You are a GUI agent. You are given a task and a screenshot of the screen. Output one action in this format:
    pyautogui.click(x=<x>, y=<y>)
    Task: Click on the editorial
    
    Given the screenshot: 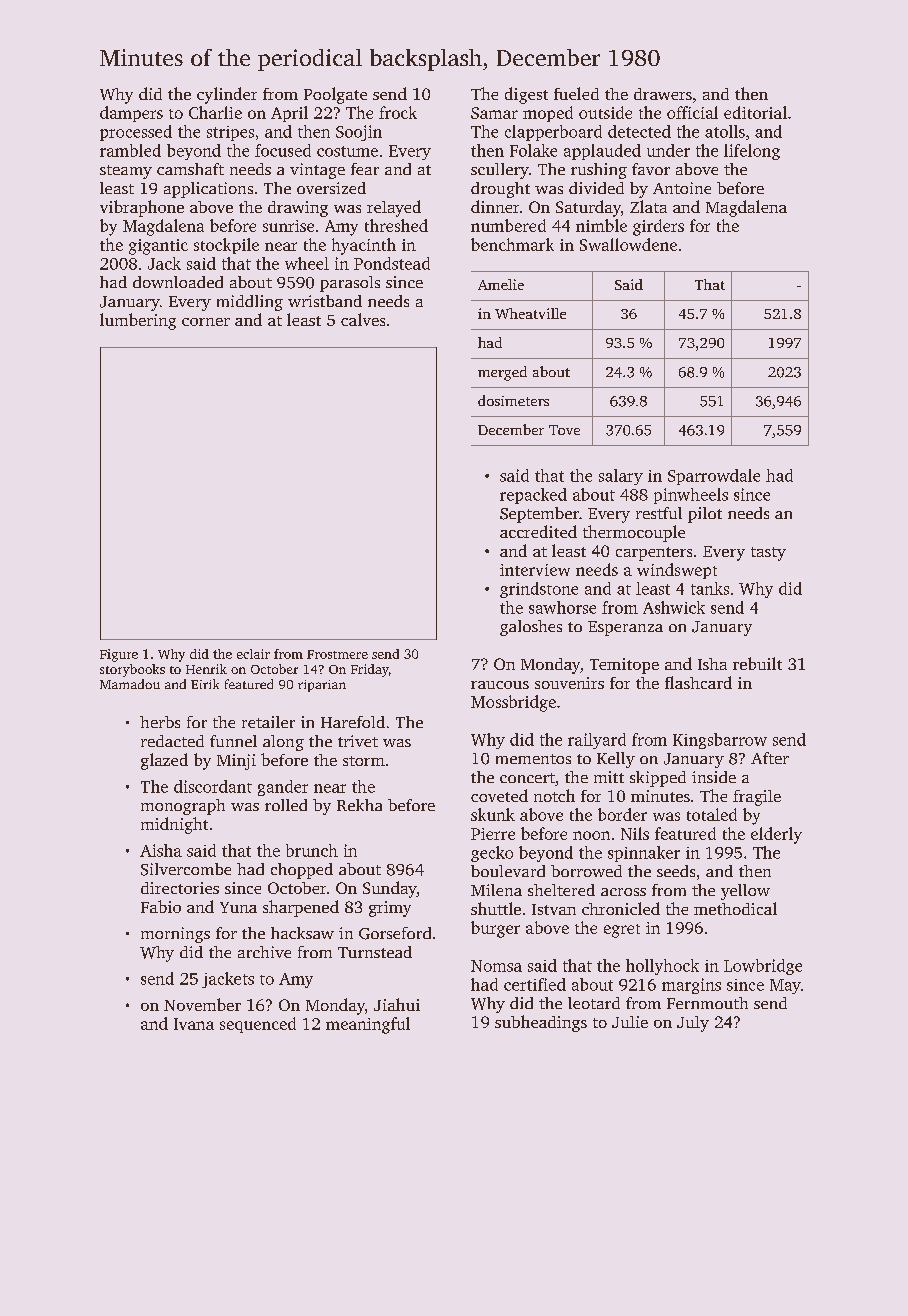 What is the action you would take?
    pyautogui.click(x=755, y=112)
